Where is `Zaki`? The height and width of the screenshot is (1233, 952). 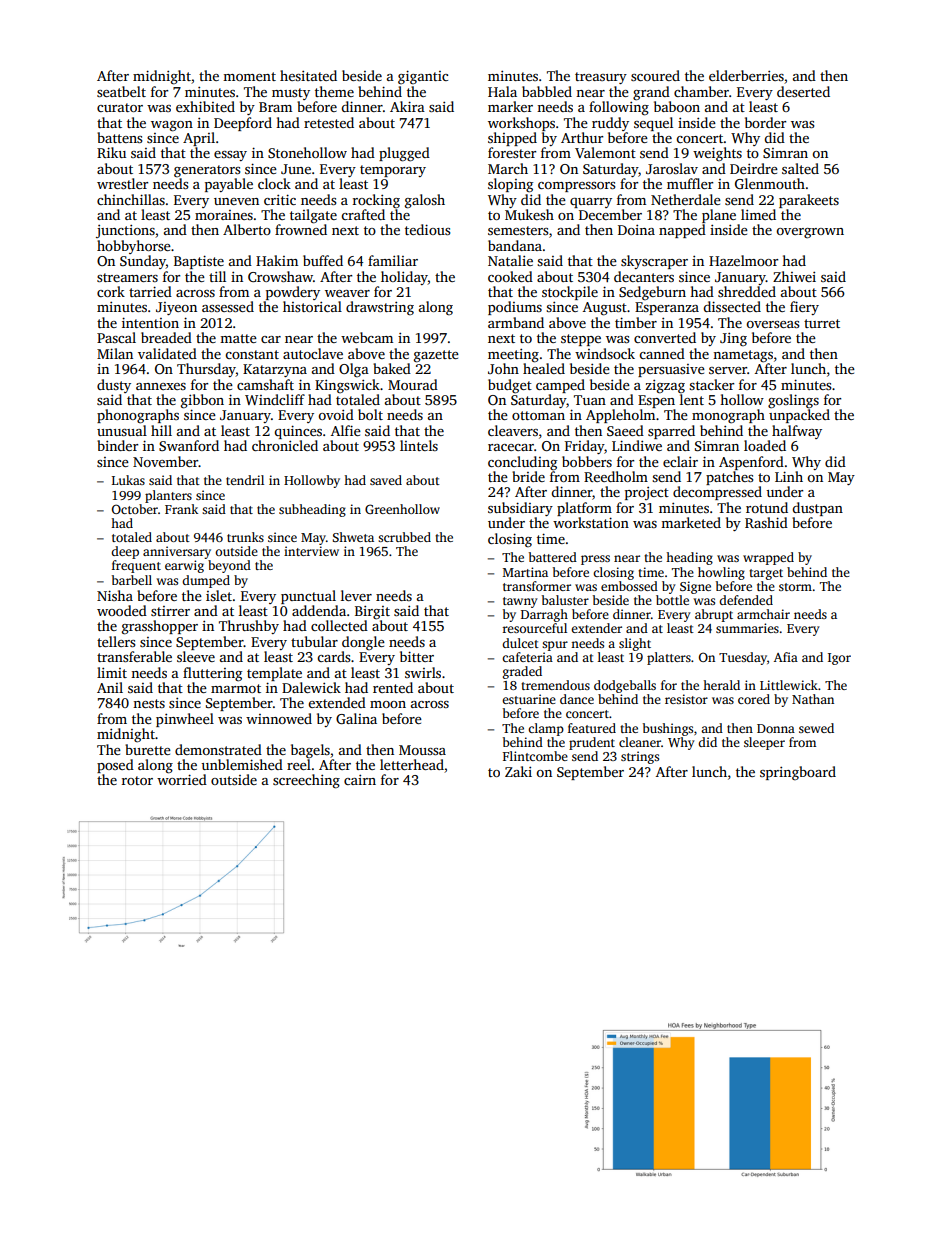
Zaki is located at coordinates (518, 771).
